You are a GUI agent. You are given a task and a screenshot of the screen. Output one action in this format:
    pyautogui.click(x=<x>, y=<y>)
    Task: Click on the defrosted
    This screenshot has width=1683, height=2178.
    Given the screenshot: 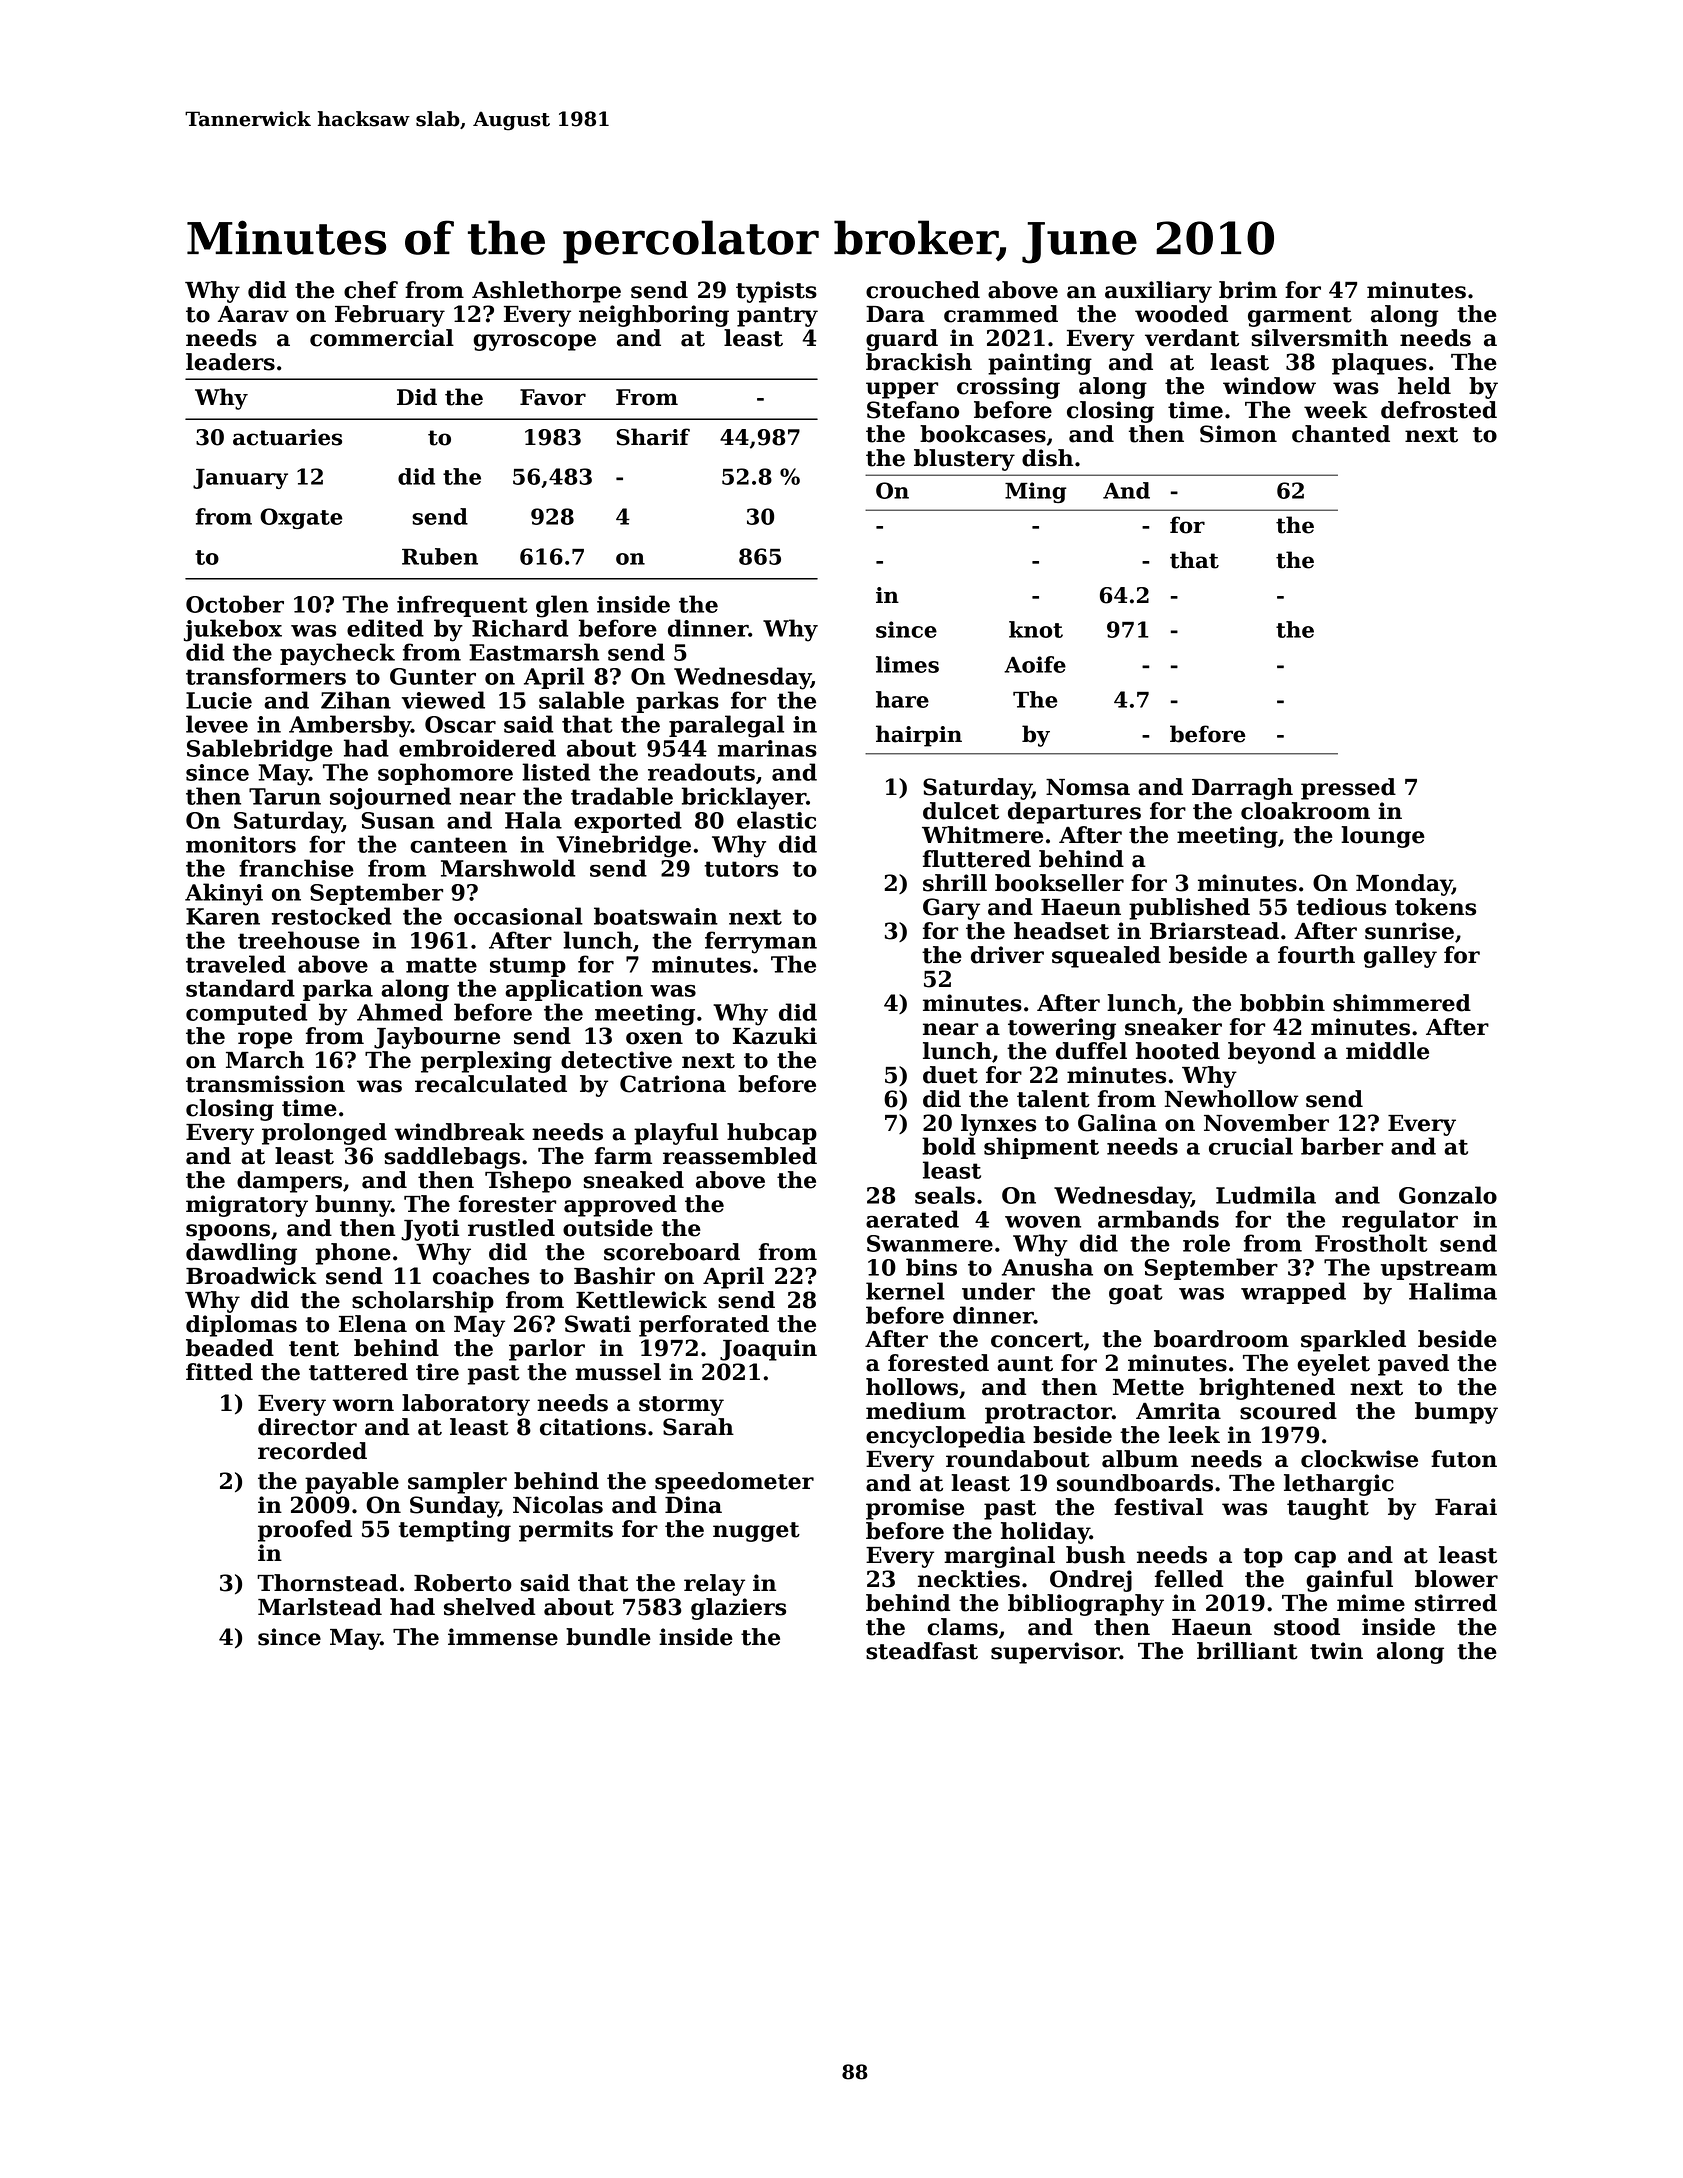 What is the action you would take?
    pyautogui.click(x=1439, y=410)
